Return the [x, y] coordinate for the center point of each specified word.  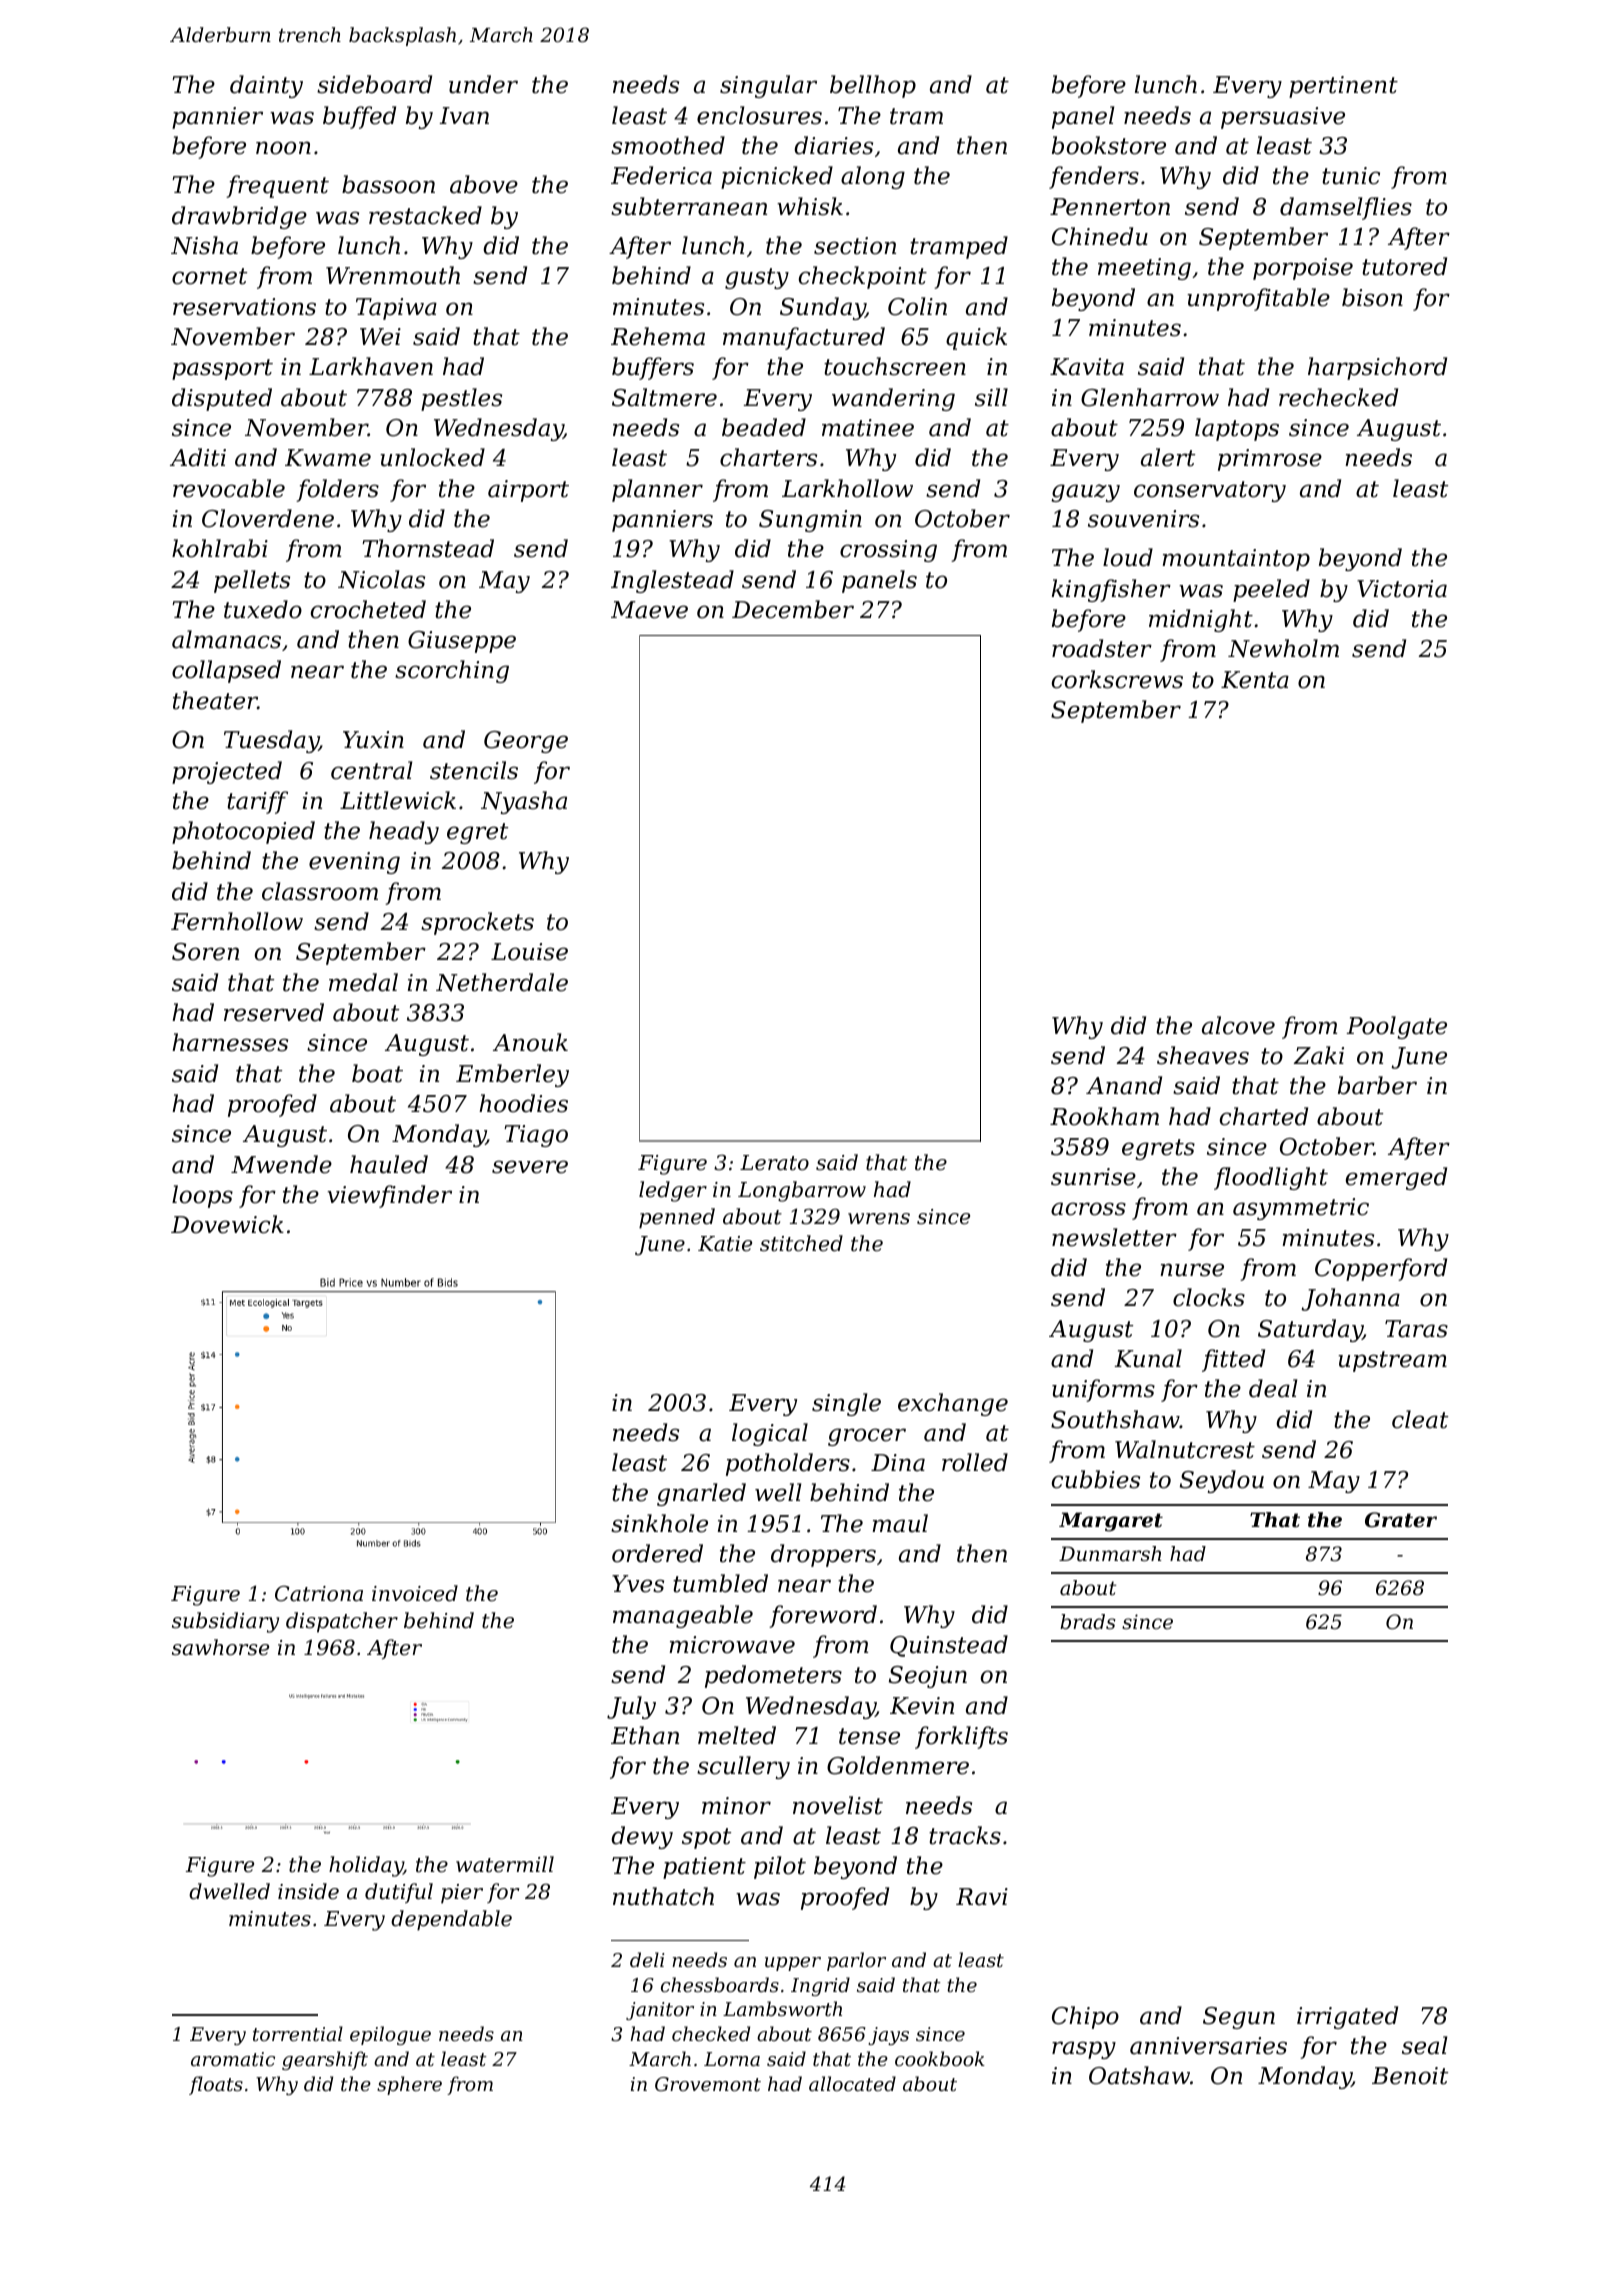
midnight [1201, 620]
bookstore [1109, 145]
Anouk [530, 1042]
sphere [409, 2085]
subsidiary [225, 1622]
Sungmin [810, 521]
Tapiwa [396, 309]
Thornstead [428, 548]
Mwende [281, 1164]
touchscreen [895, 366]
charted [1264, 1116]
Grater [1401, 1520]
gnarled [701, 1494]
